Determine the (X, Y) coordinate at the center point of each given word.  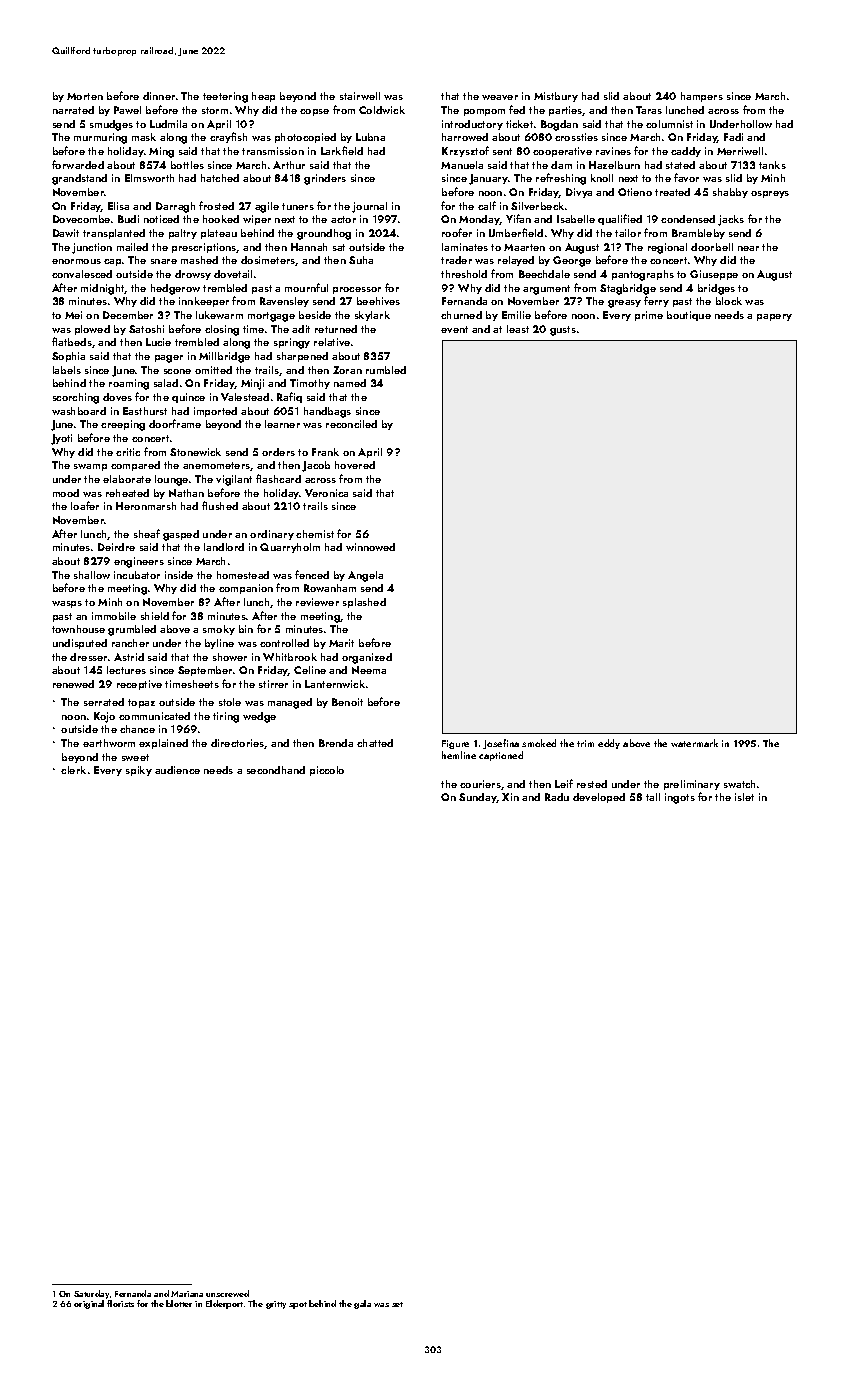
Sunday (478, 798)
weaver (500, 97)
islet (744, 797)
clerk (73, 770)
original (89, 1304)
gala (362, 1304)
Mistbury (556, 97)
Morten (85, 96)
